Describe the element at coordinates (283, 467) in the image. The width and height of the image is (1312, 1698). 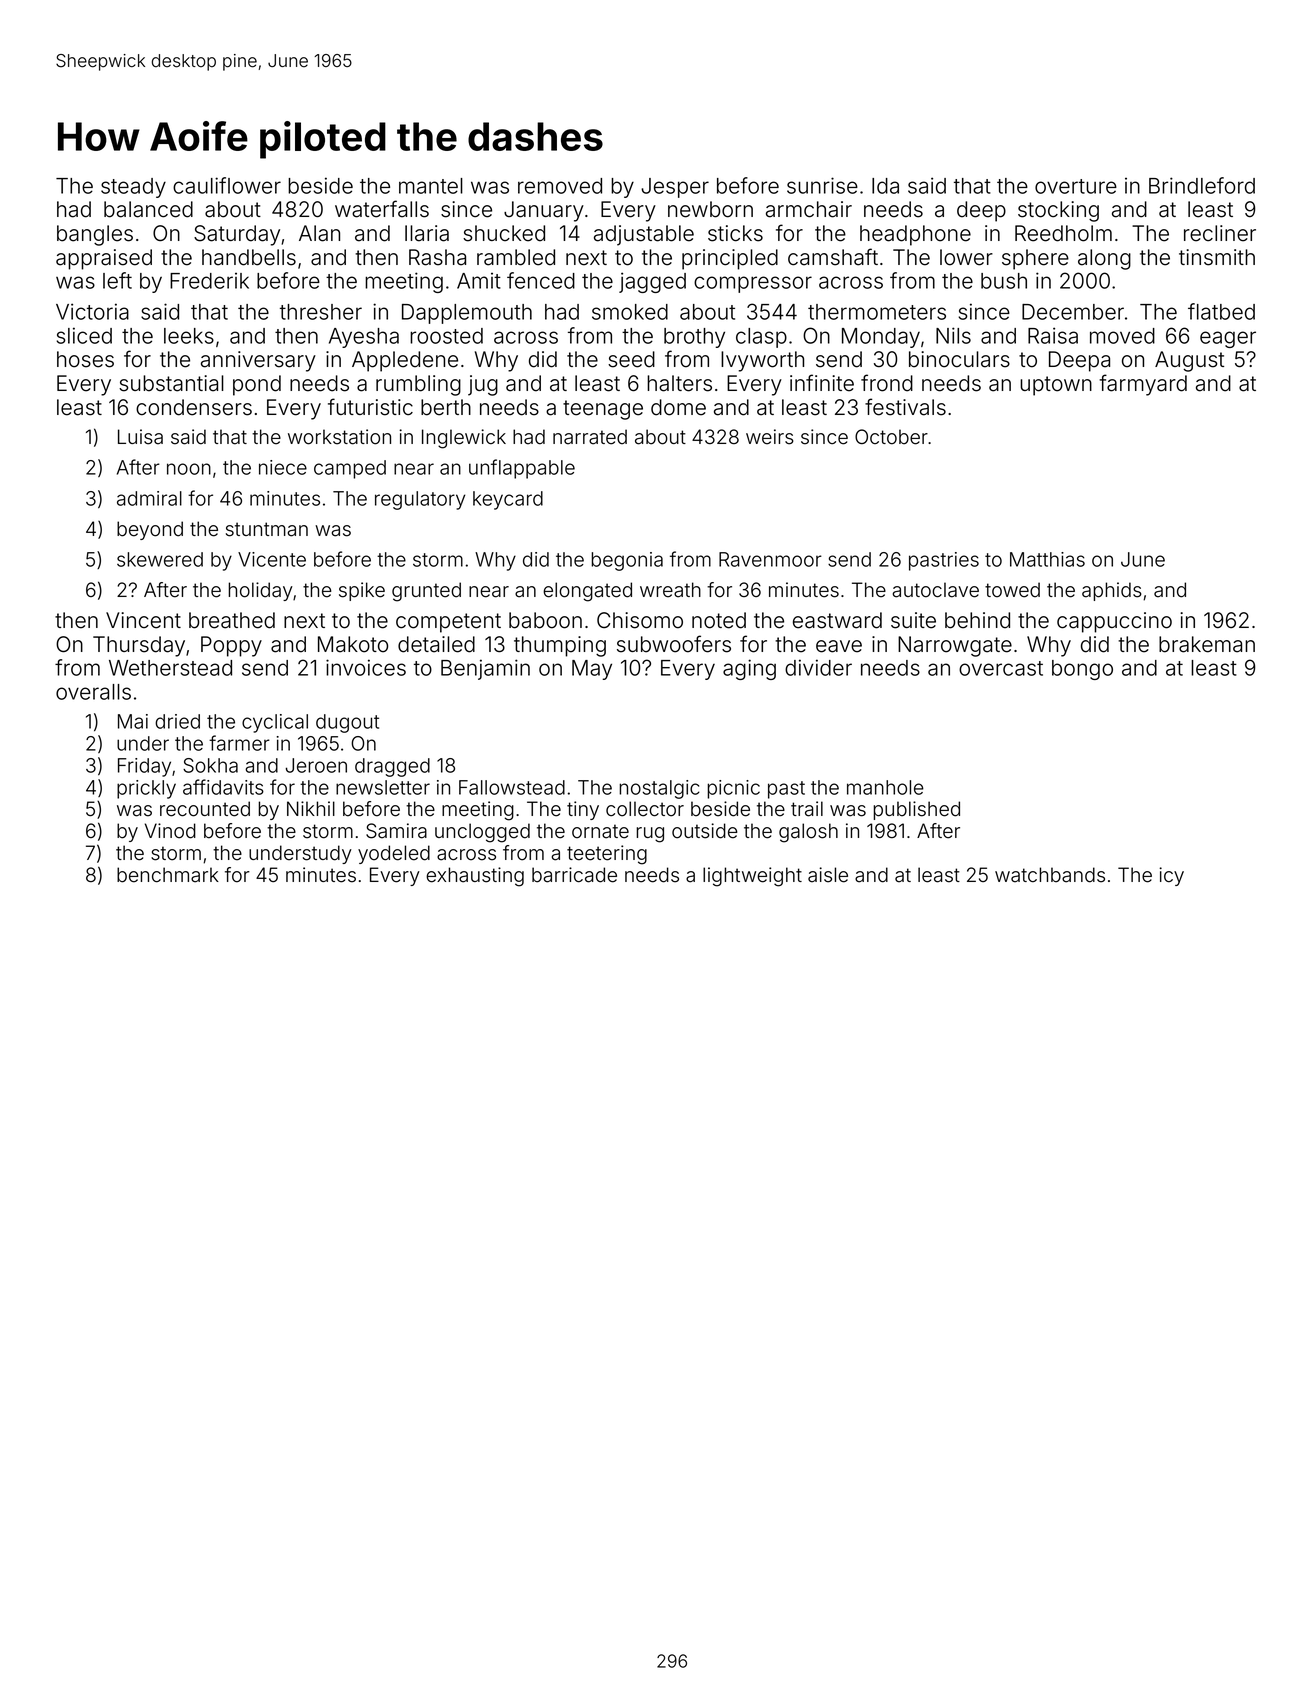
I see `niece` at that location.
